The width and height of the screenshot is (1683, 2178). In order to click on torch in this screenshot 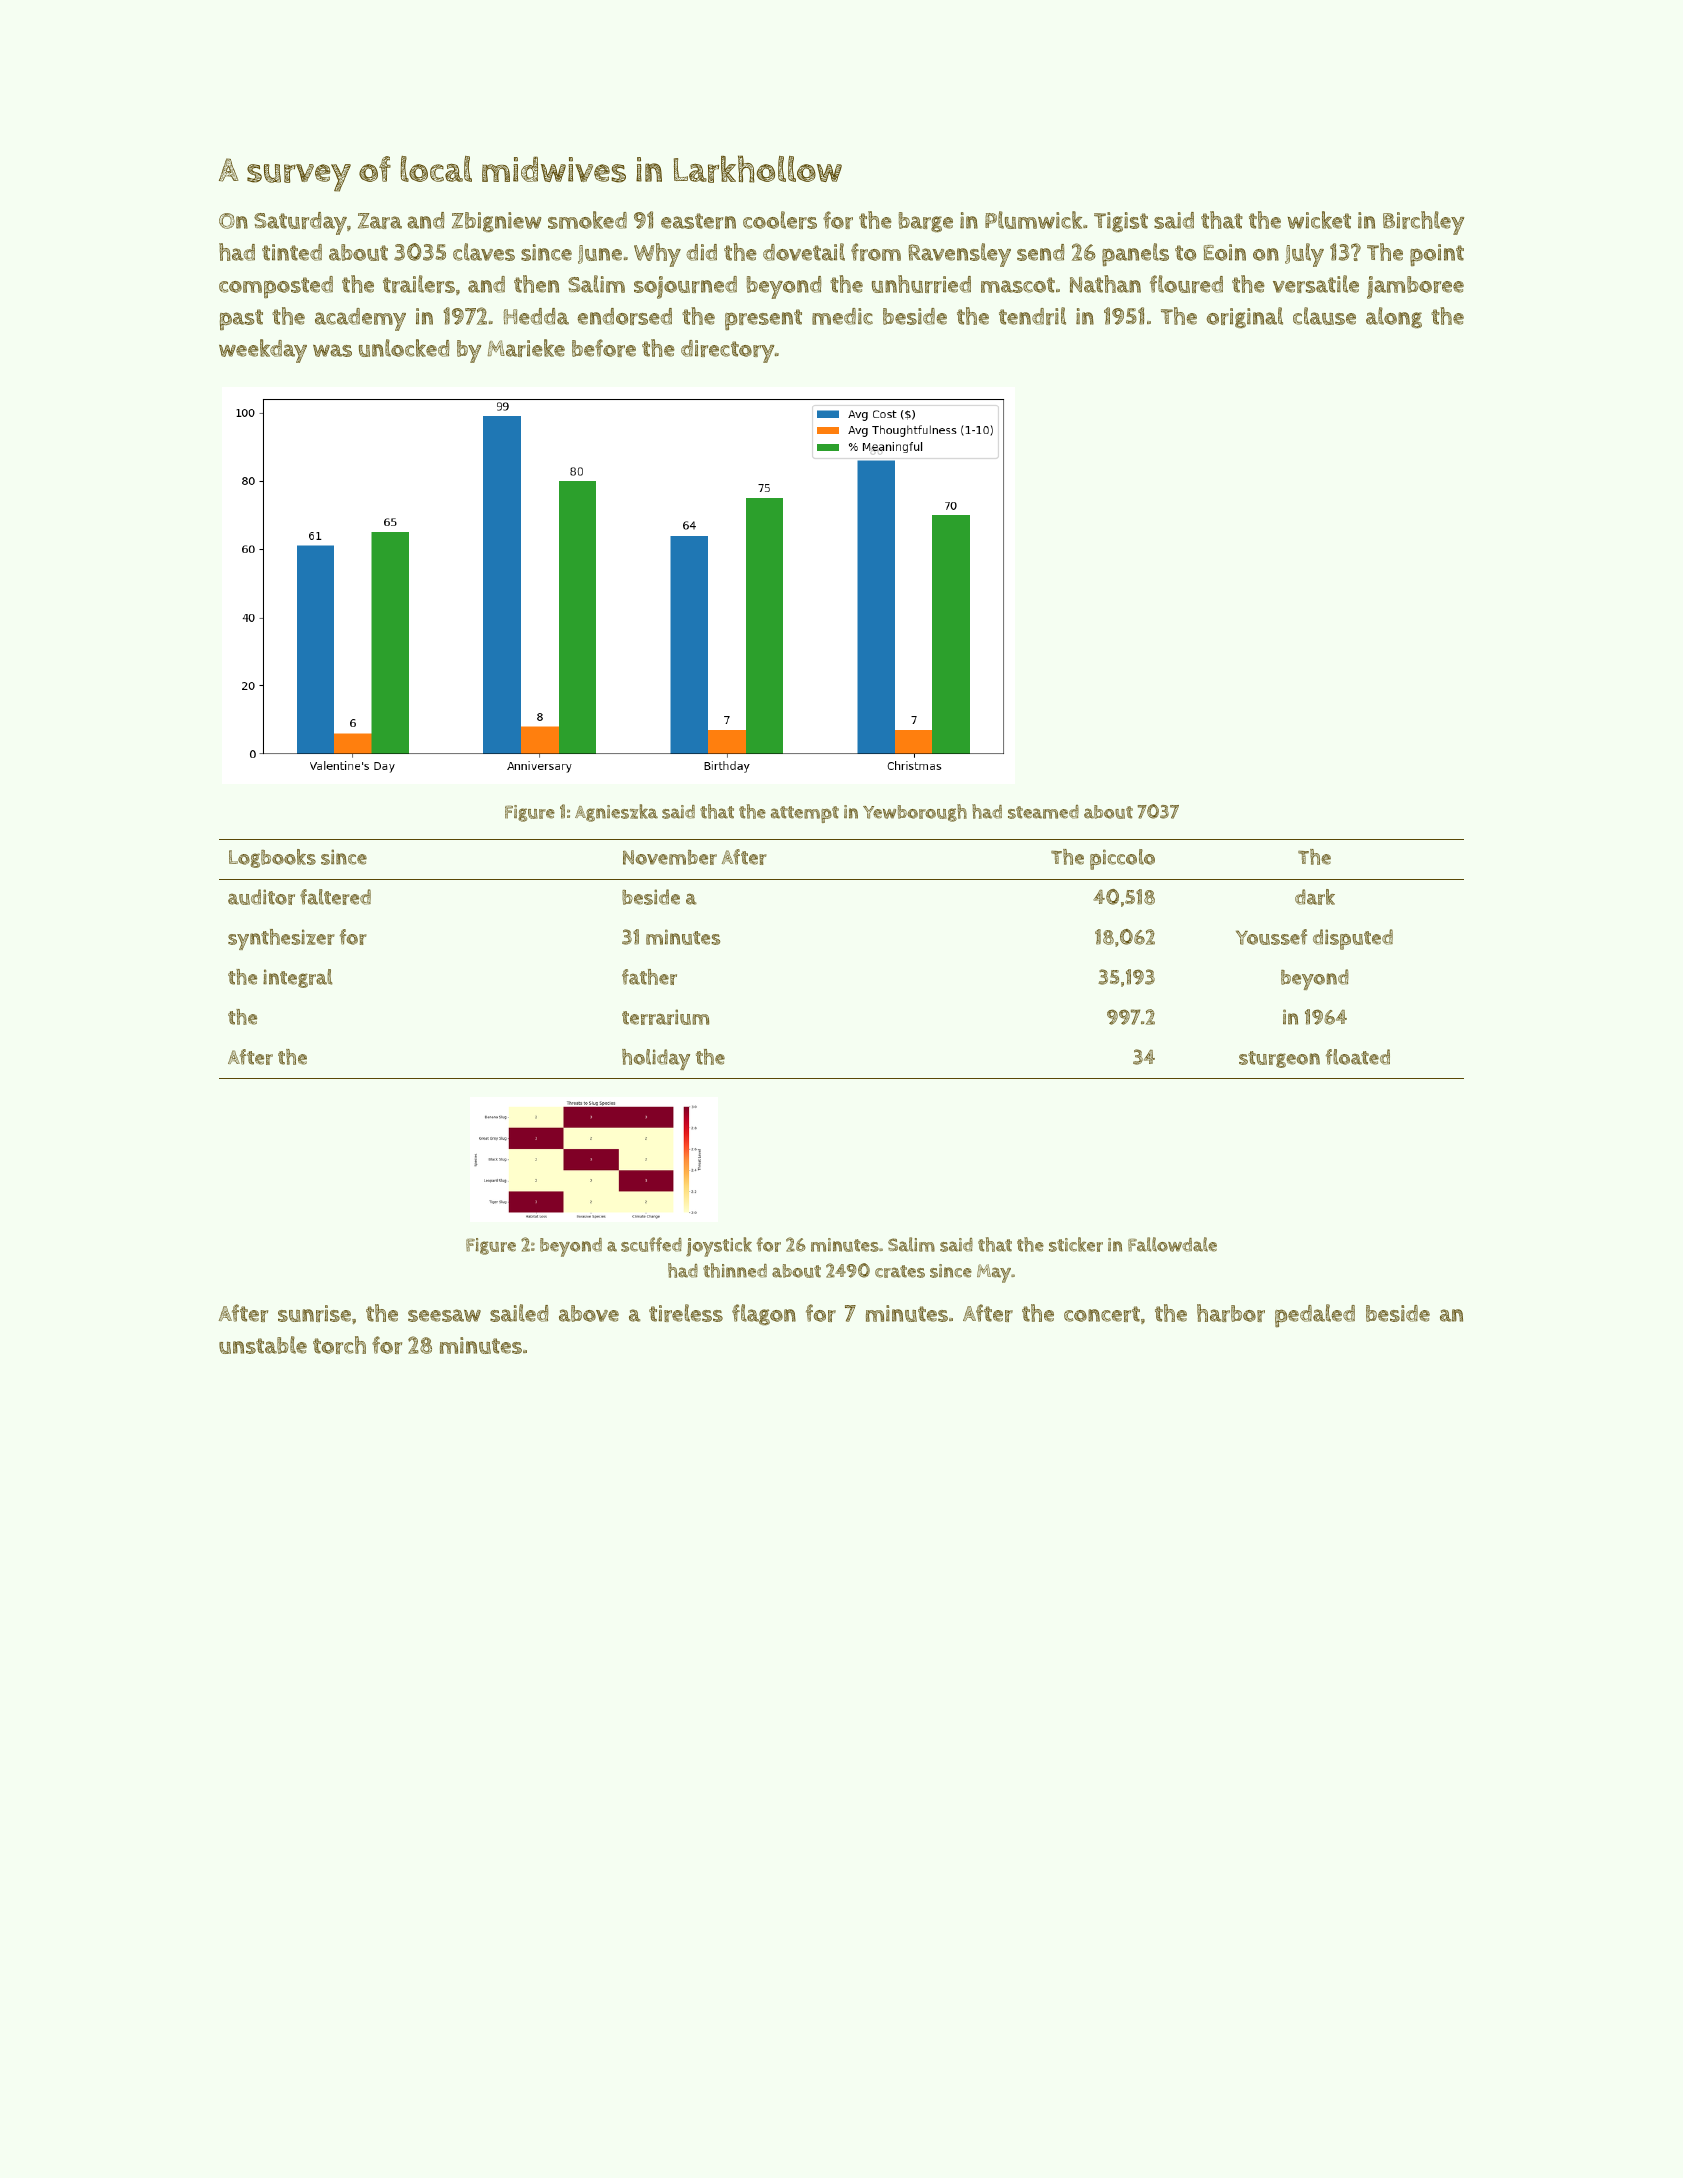, I will do `click(339, 1345)`.
